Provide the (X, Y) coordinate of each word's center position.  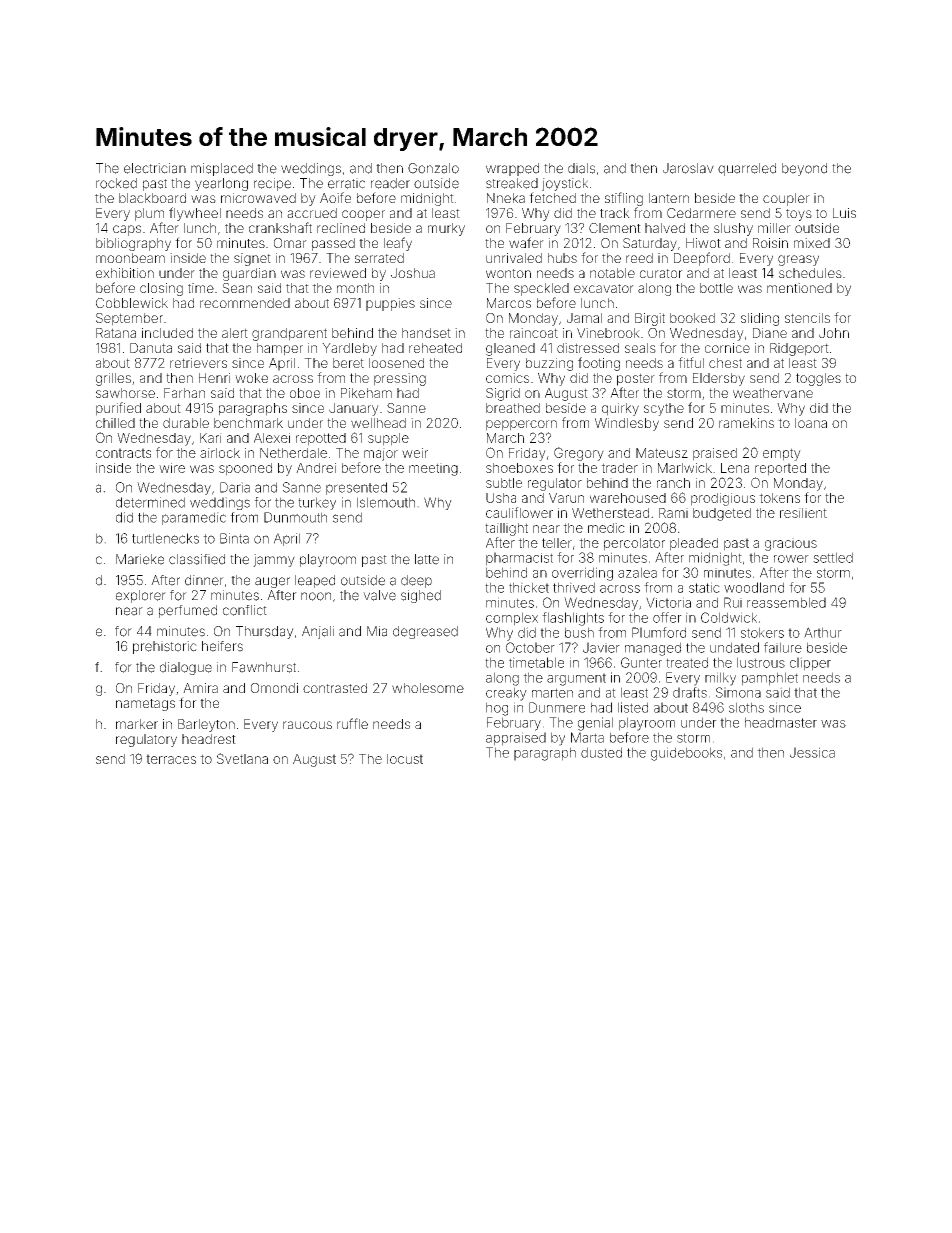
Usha (501, 498)
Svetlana (242, 758)
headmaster (781, 722)
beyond (804, 169)
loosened (396, 363)
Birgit (650, 319)
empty (782, 454)
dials (581, 168)
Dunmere (557, 707)
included (167, 333)
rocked (116, 183)
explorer (141, 596)
